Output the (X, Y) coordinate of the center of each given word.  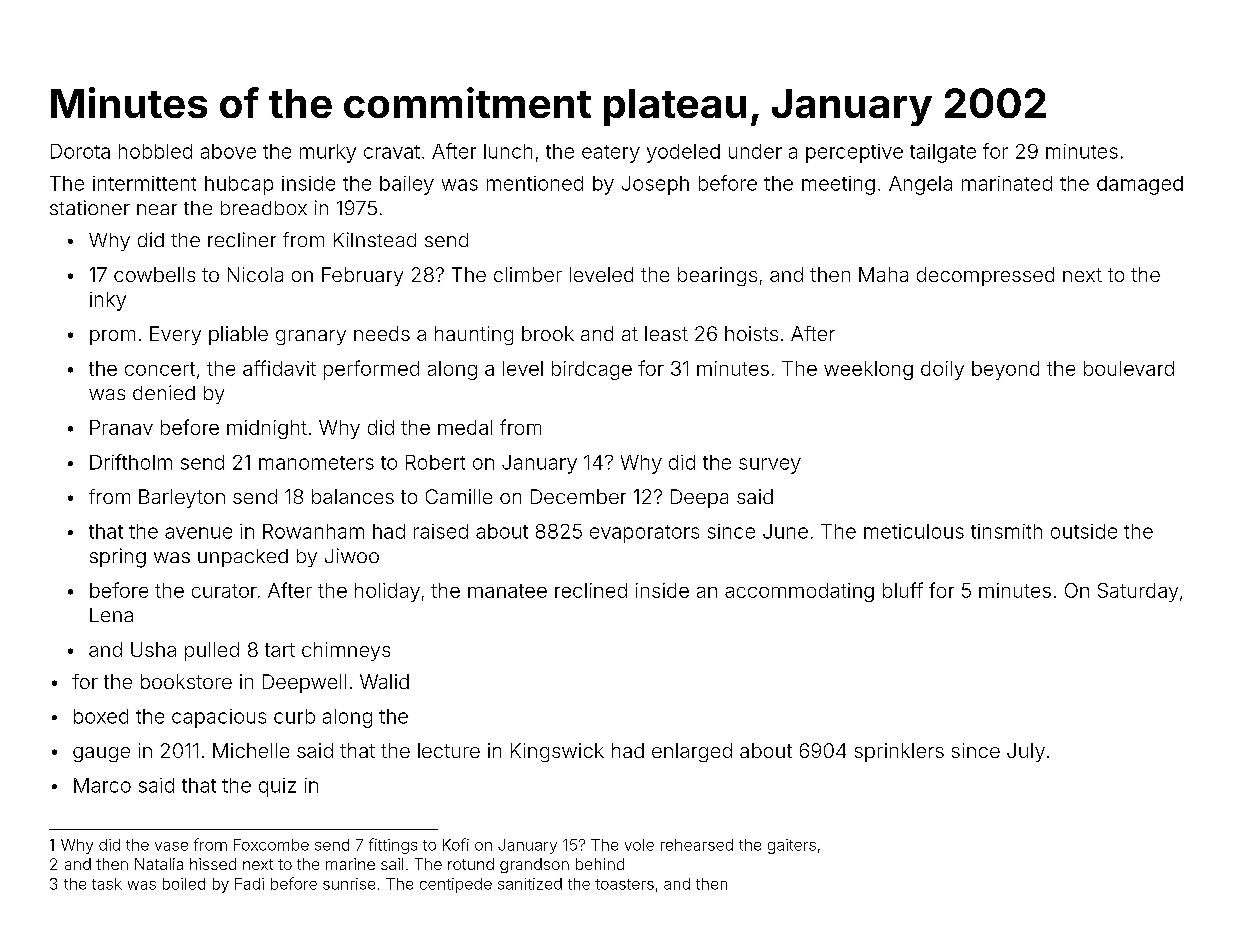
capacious (219, 718)
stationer (90, 207)
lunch (508, 151)
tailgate (943, 153)
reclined (591, 590)
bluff (903, 590)
